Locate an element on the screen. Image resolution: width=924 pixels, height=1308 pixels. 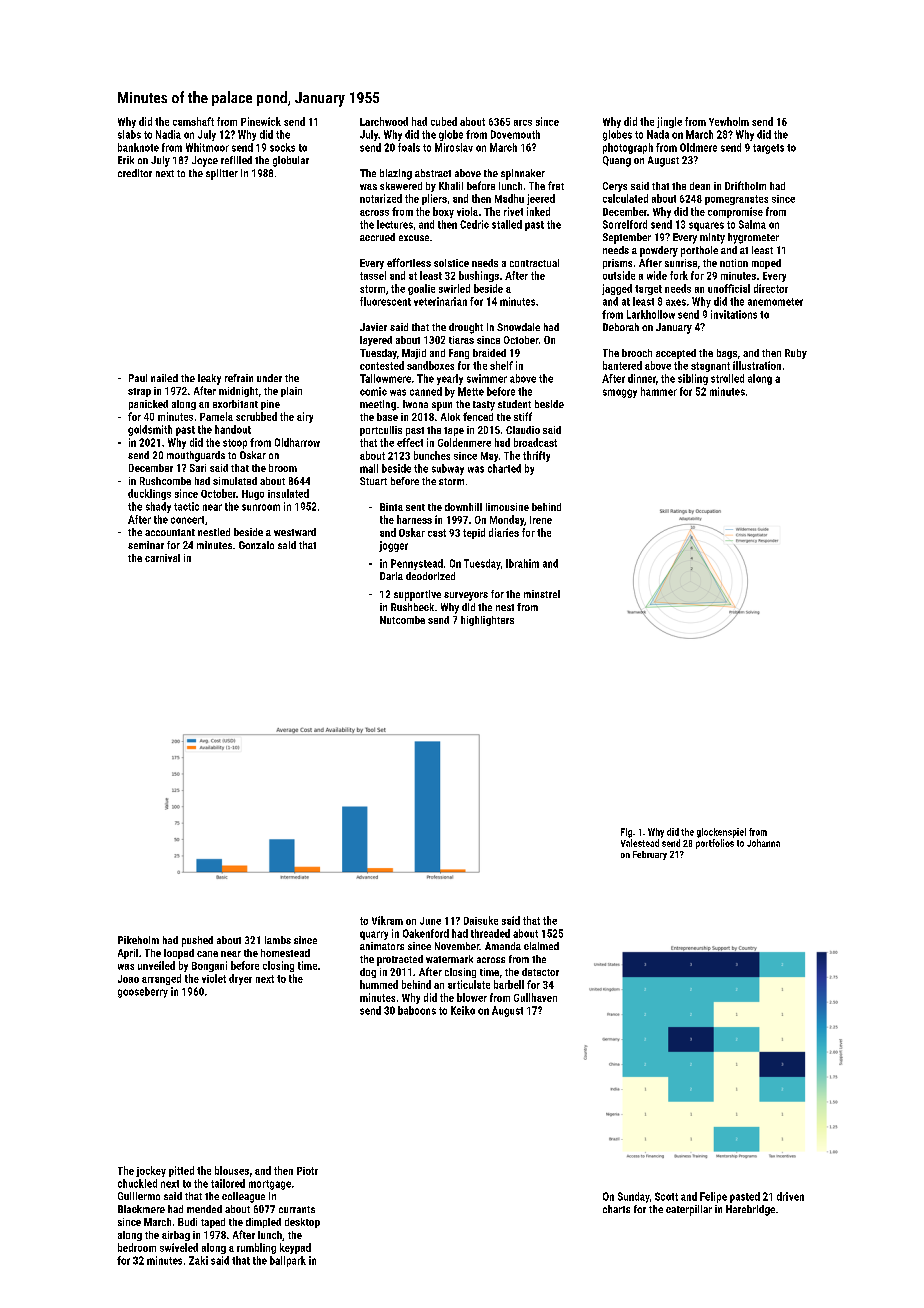
bedroom is located at coordinates (137, 1247).
